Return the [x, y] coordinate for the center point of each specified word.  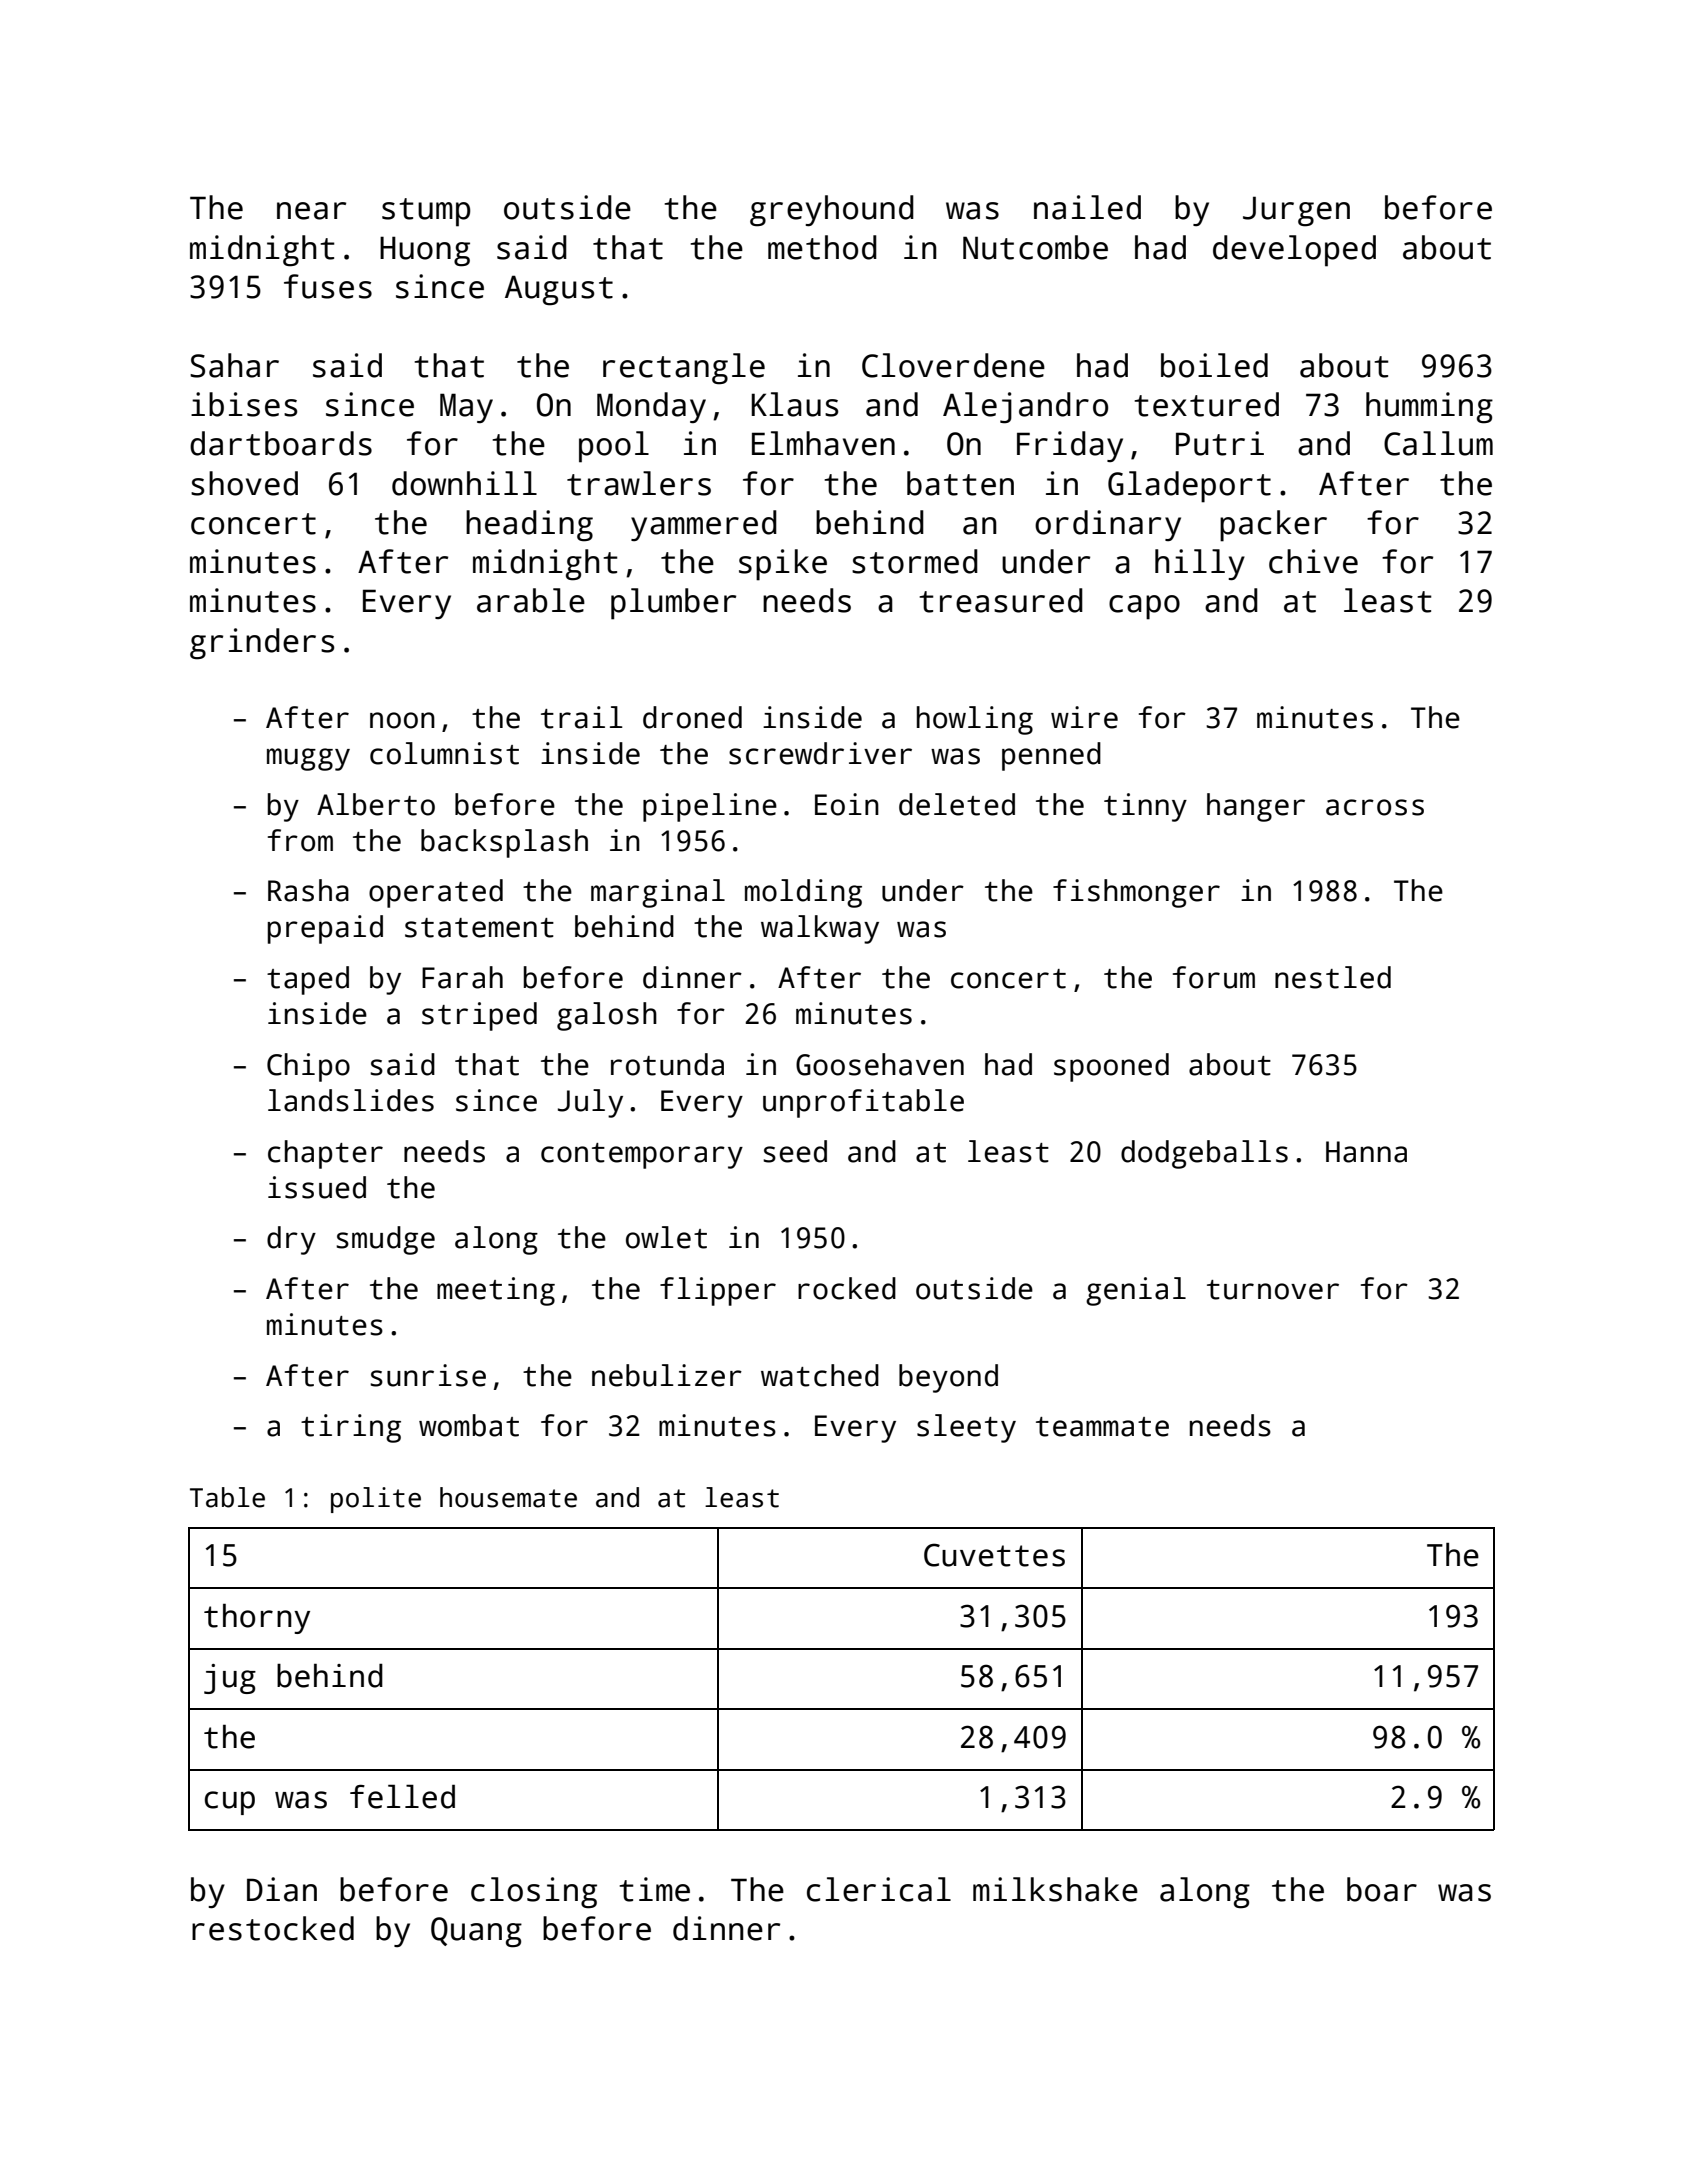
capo [1144, 607]
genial [1136, 1291]
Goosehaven [880, 1064]
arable [531, 600]
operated [436, 893]
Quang [476, 1932]
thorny [257, 1618]
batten [960, 483]
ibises [244, 404]
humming [1429, 408]
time [654, 1889]
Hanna [1366, 1152]
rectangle [684, 369]
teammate [1102, 1427]
